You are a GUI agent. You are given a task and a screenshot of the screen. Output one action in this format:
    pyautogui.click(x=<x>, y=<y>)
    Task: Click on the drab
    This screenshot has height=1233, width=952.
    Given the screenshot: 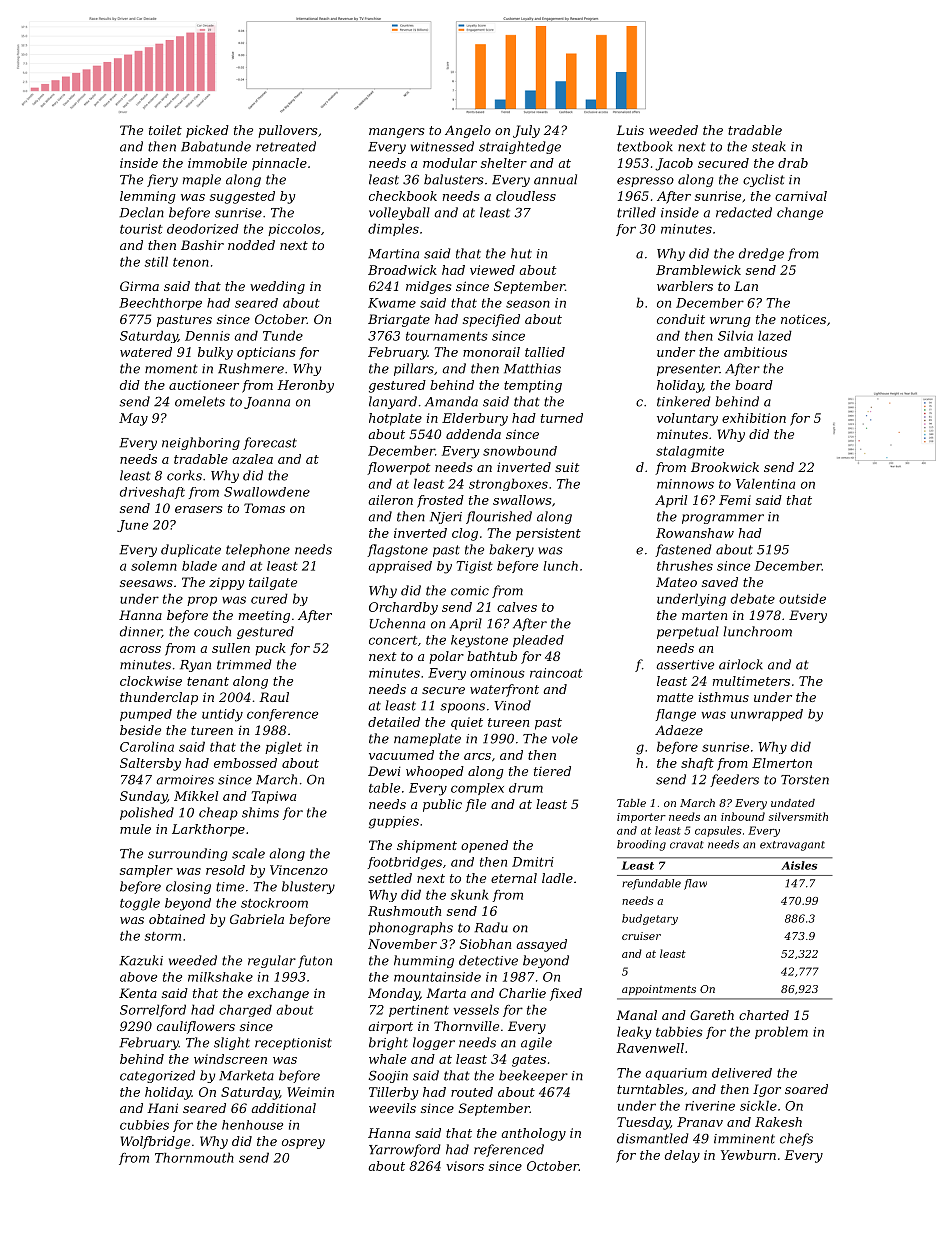 What is the action you would take?
    pyautogui.click(x=793, y=163)
